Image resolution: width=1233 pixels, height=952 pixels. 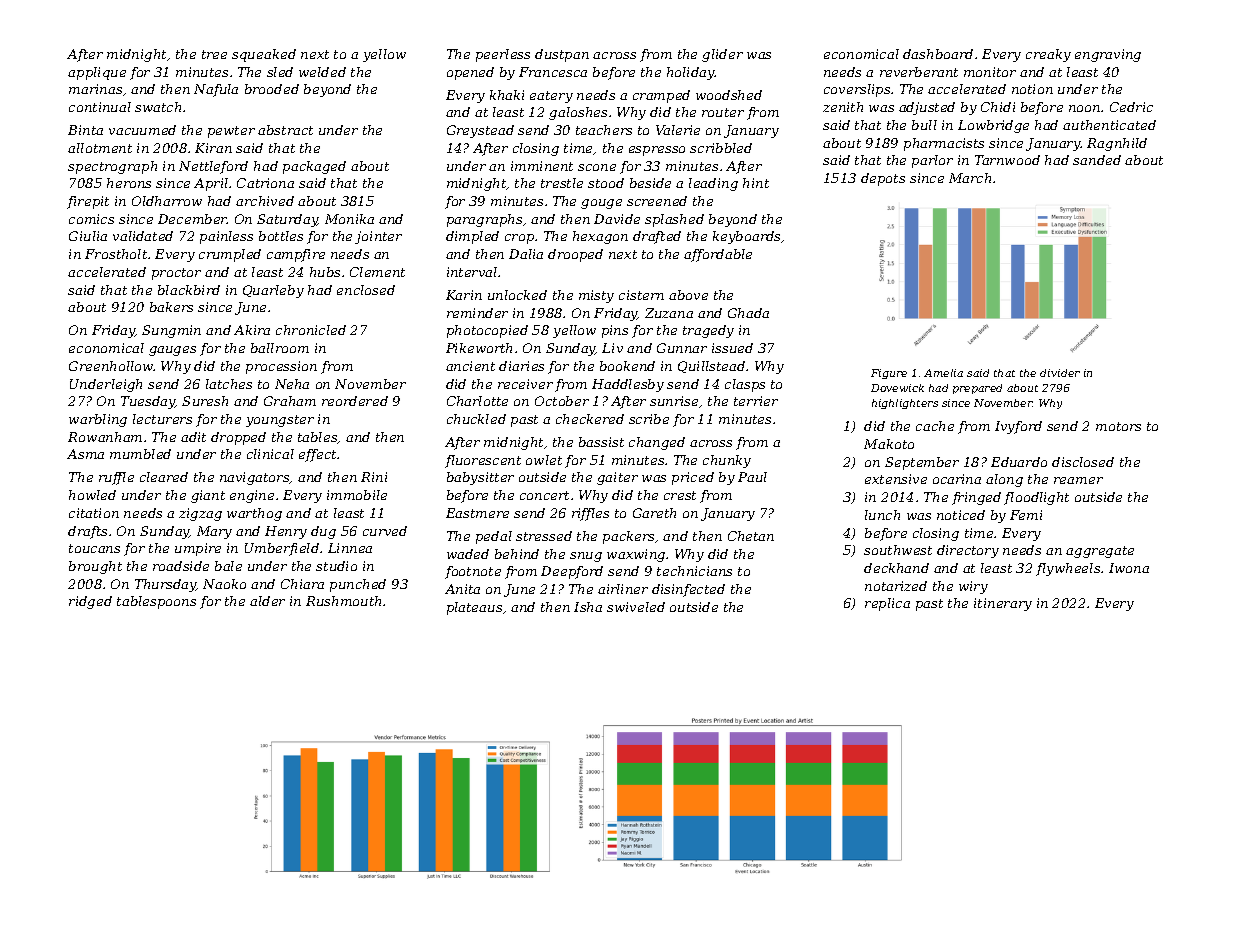 I want to click on leading, so click(x=713, y=184).
